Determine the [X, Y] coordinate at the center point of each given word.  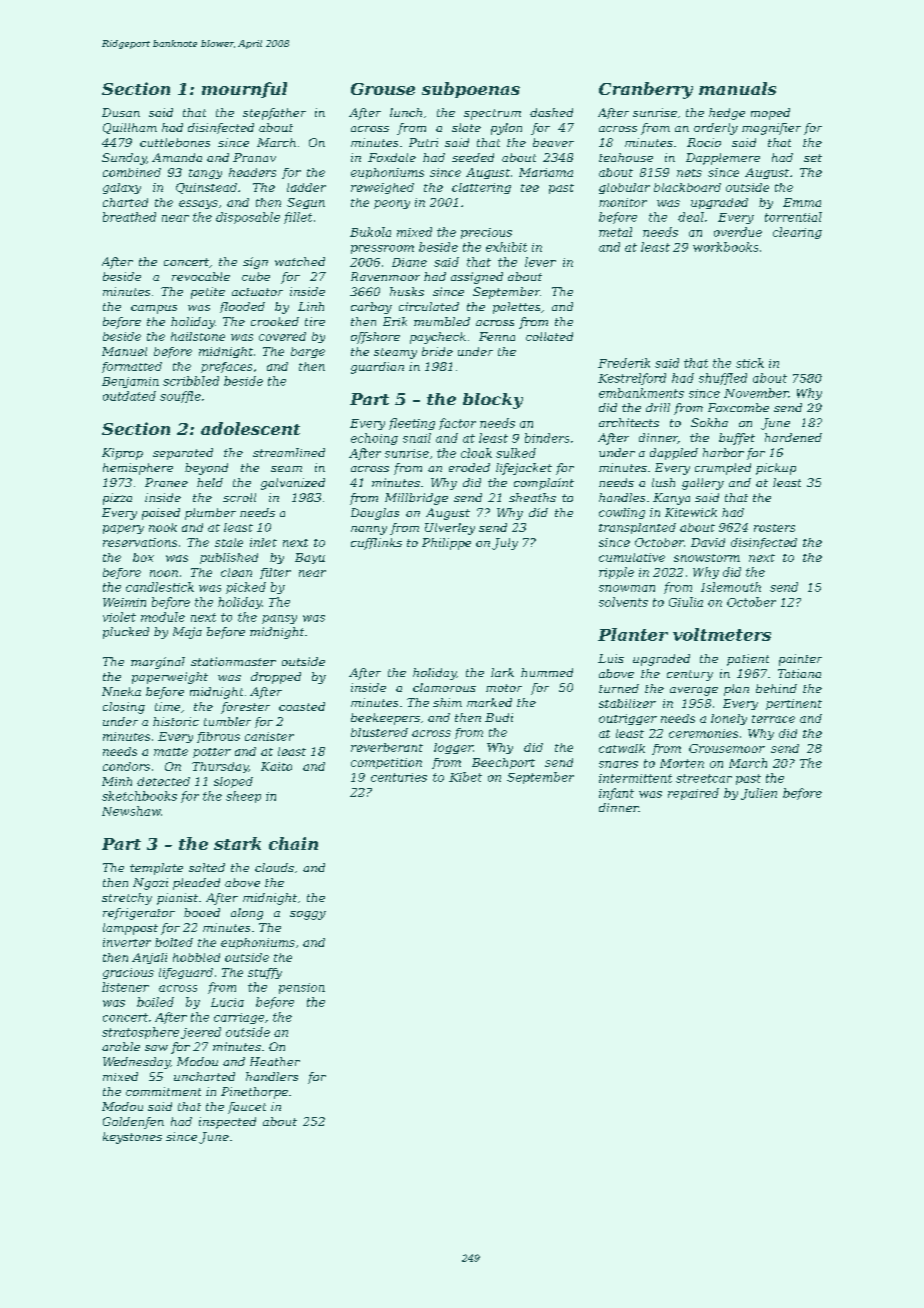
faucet [247, 1108]
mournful [244, 90]
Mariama [546, 172]
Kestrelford [632, 379]
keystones [132, 1138]
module [163, 617]
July [505, 544]
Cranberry [646, 90]
